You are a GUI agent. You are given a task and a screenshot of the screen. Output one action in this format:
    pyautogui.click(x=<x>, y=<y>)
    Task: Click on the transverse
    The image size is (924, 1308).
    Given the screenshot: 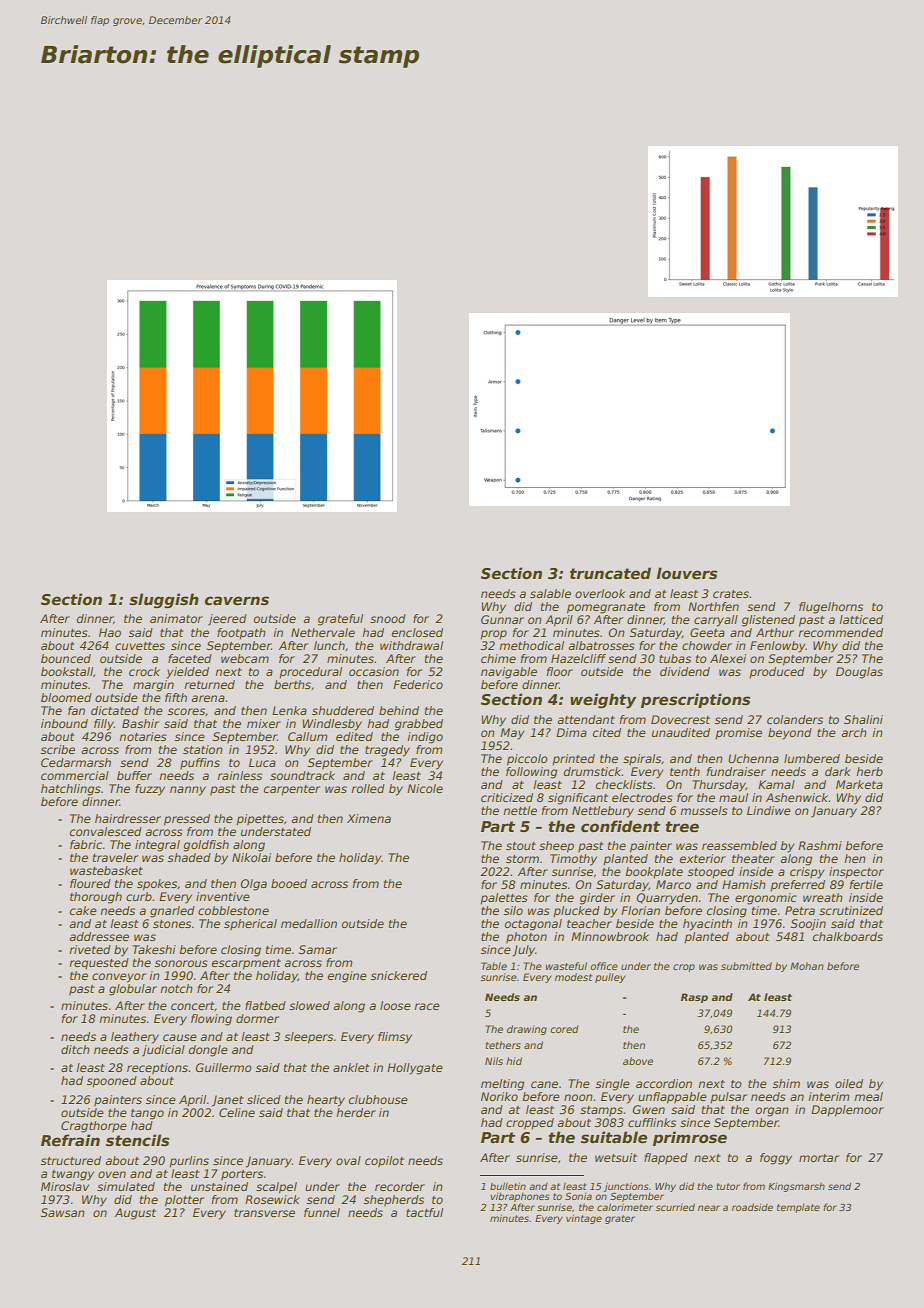 What is the action you would take?
    pyautogui.click(x=264, y=1213)
